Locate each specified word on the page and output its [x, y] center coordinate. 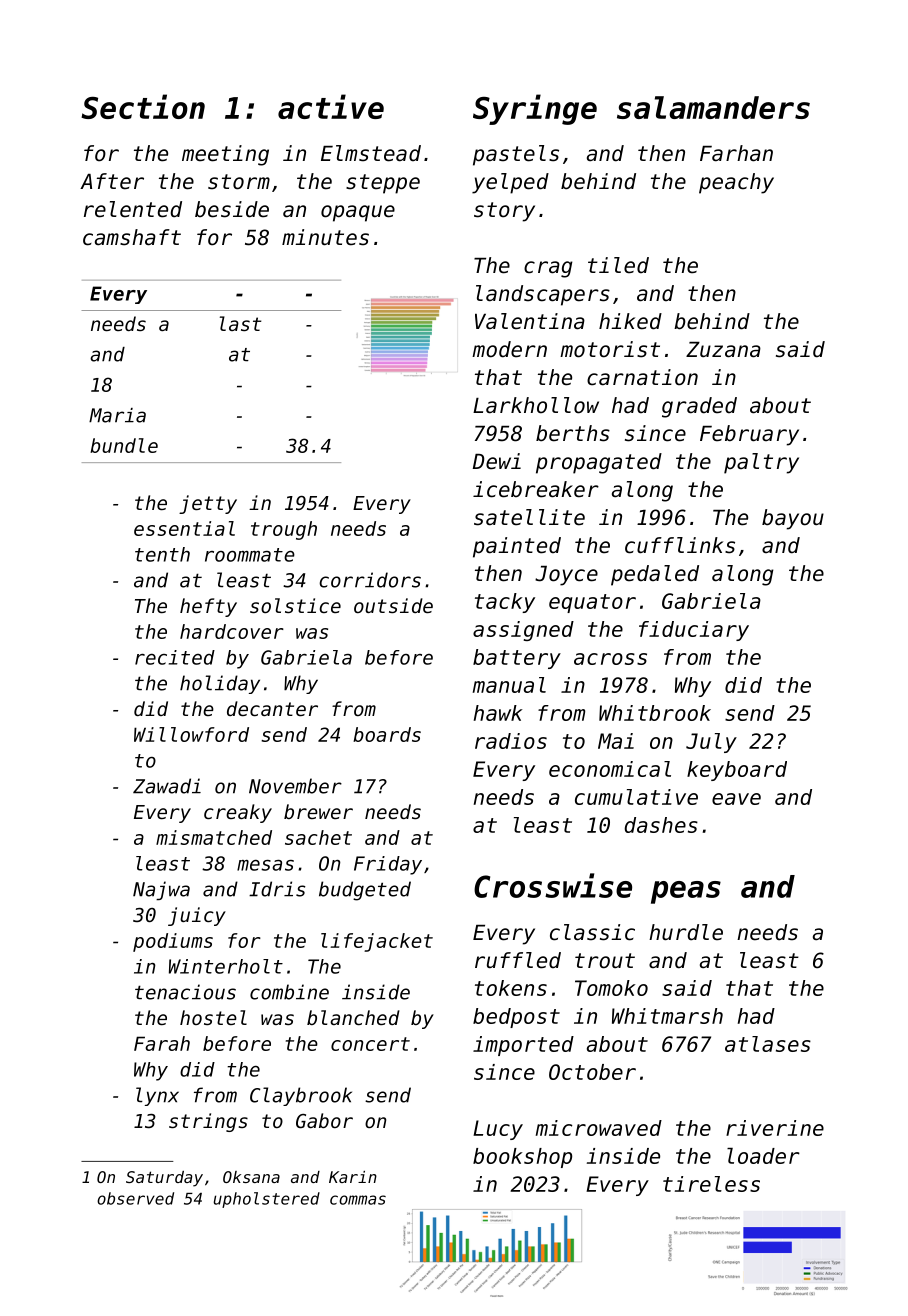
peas [686, 892]
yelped [510, 183]
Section [143, 106]
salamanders [713, 107]
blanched [353, 1017]
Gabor [324, 1120]
